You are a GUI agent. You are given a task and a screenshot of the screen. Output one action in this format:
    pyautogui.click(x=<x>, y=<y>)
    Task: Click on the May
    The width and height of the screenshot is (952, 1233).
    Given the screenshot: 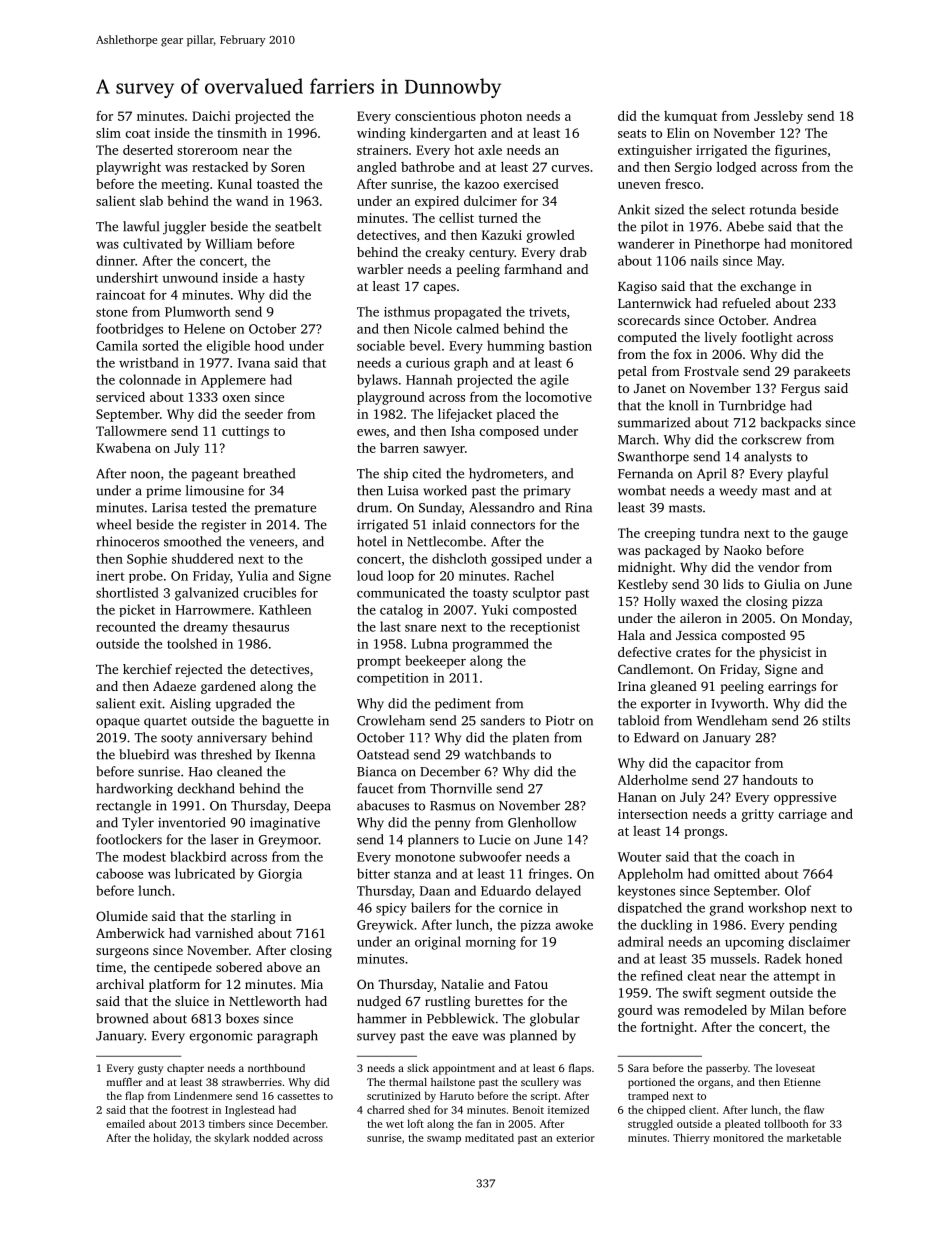 What is the action you would take?
    pyautogui.click(x=769, y=262)
